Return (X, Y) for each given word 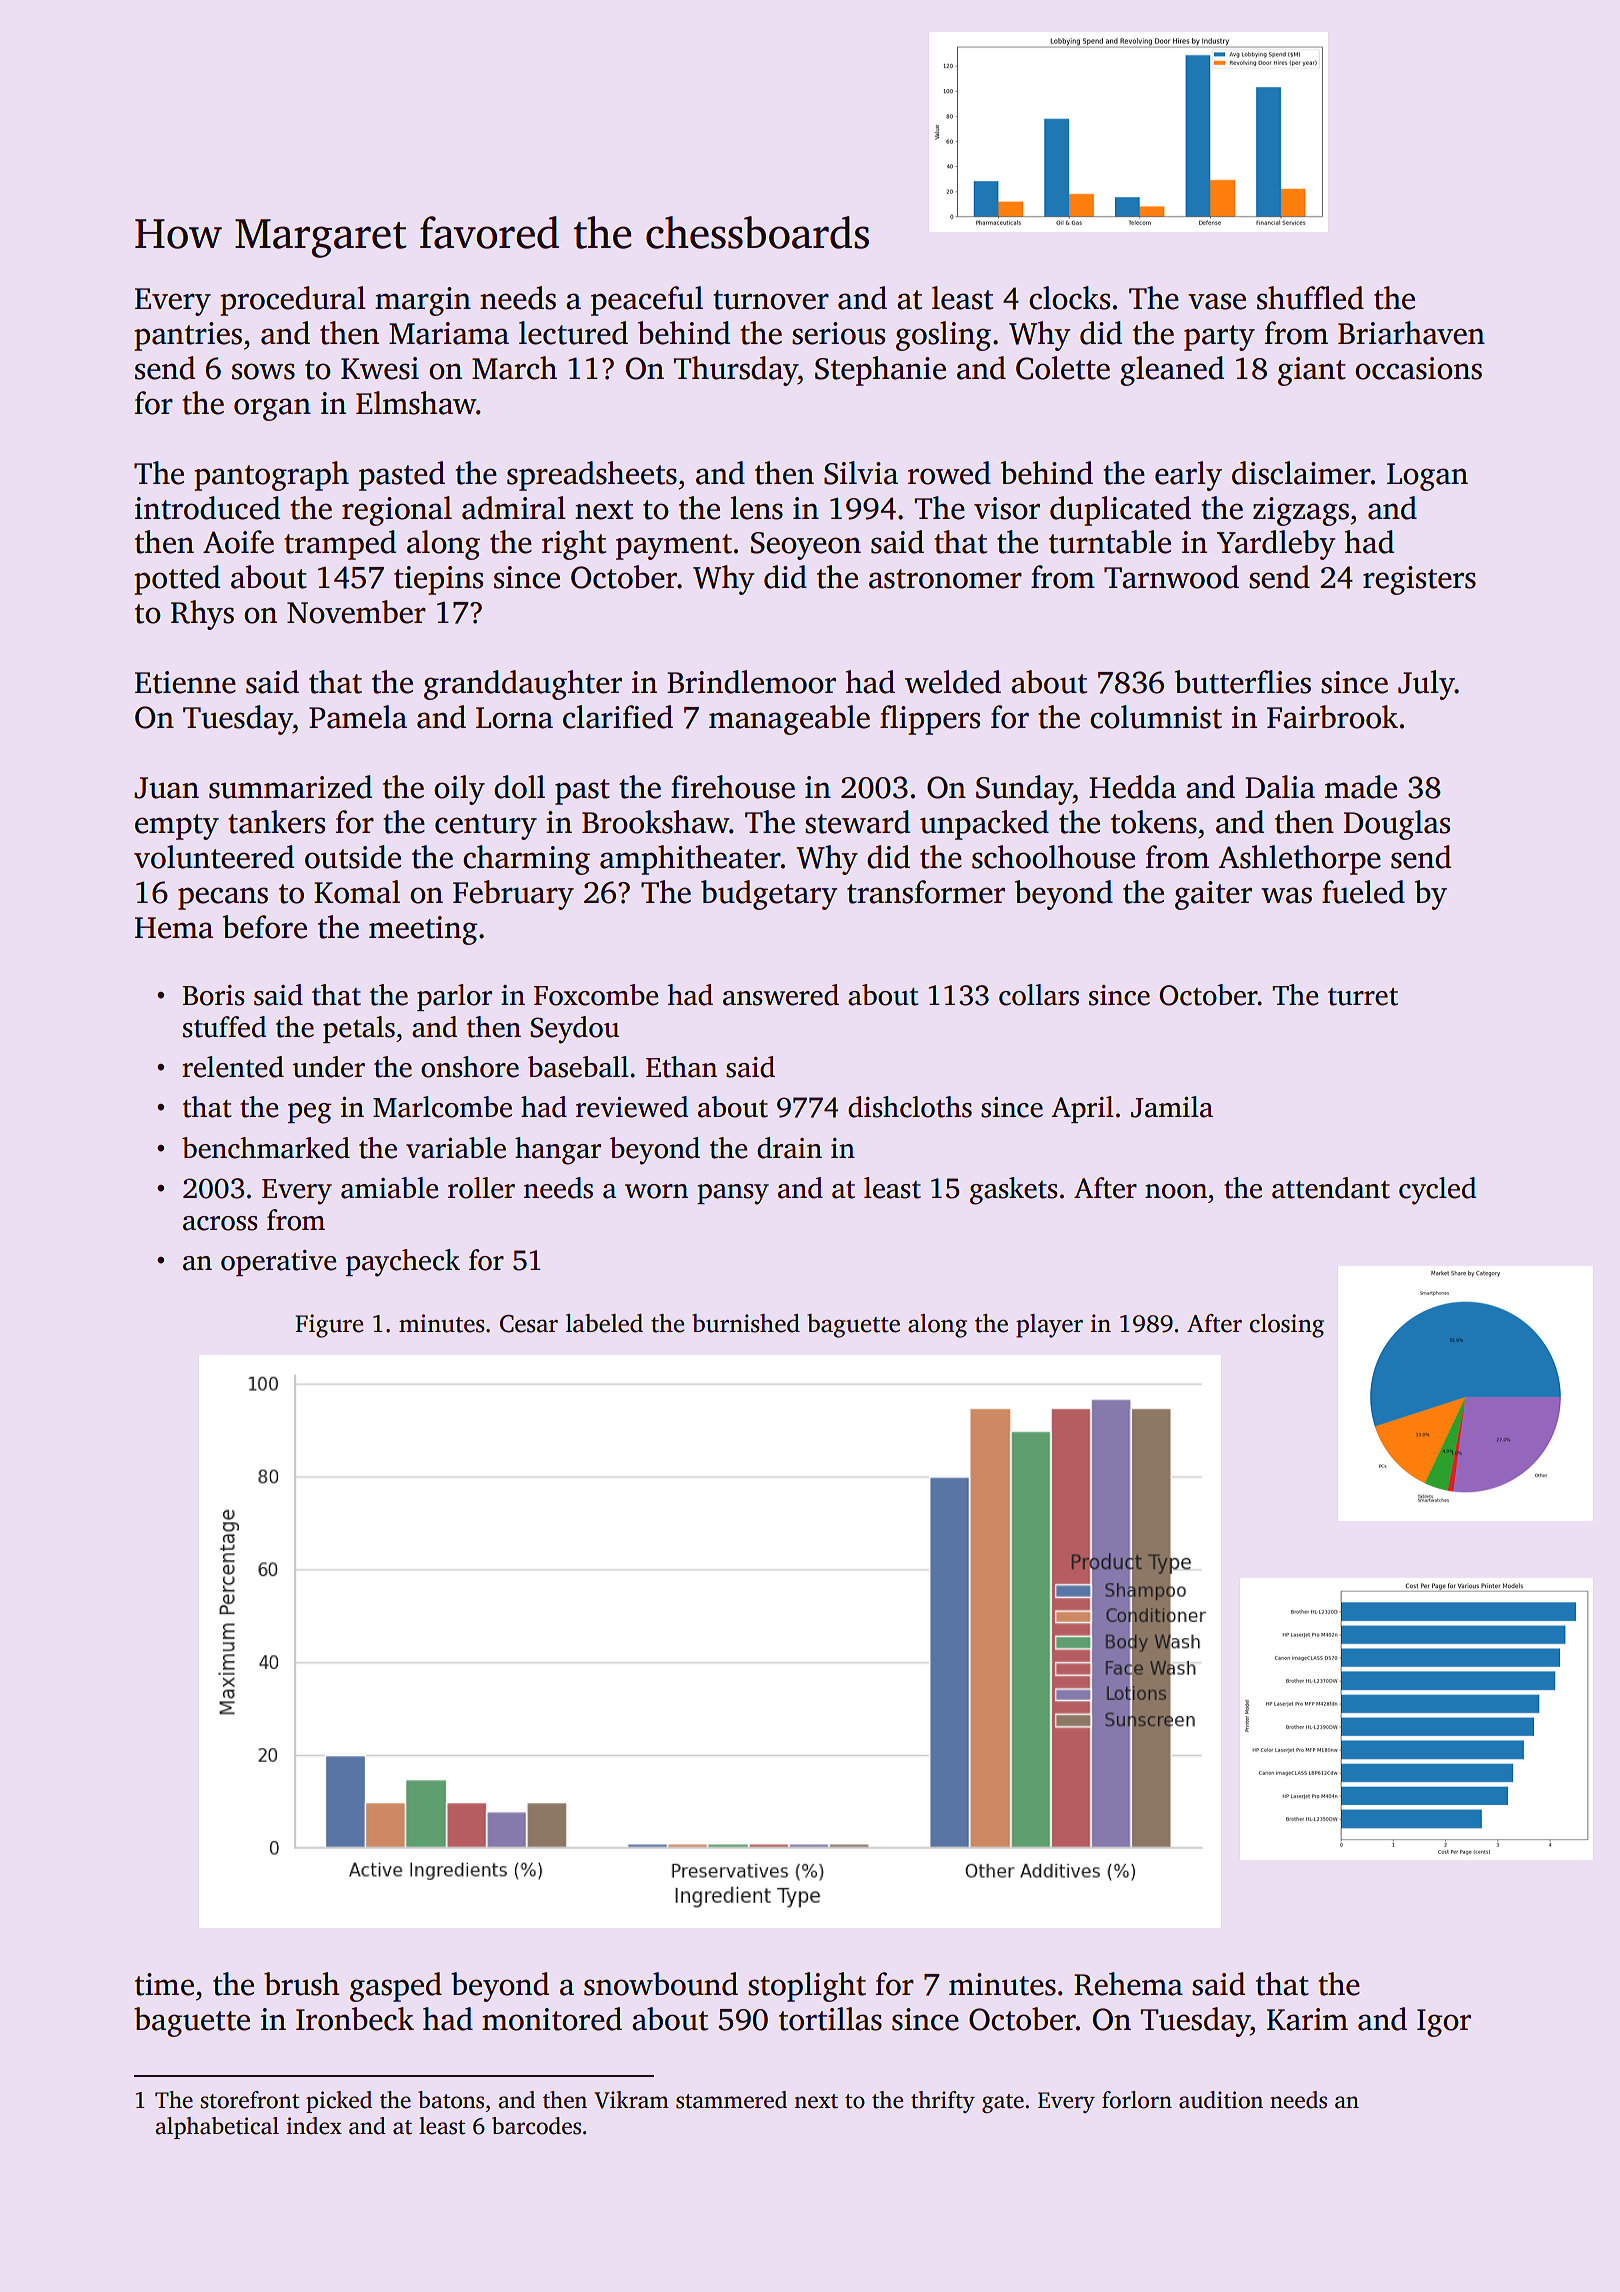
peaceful (647, 301)
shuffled (1310, 298)
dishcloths (910, 1107)
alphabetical (217, 2128)
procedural (293, 301)
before (265, 927)
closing (1287, 1326)
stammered (731, 2100)
